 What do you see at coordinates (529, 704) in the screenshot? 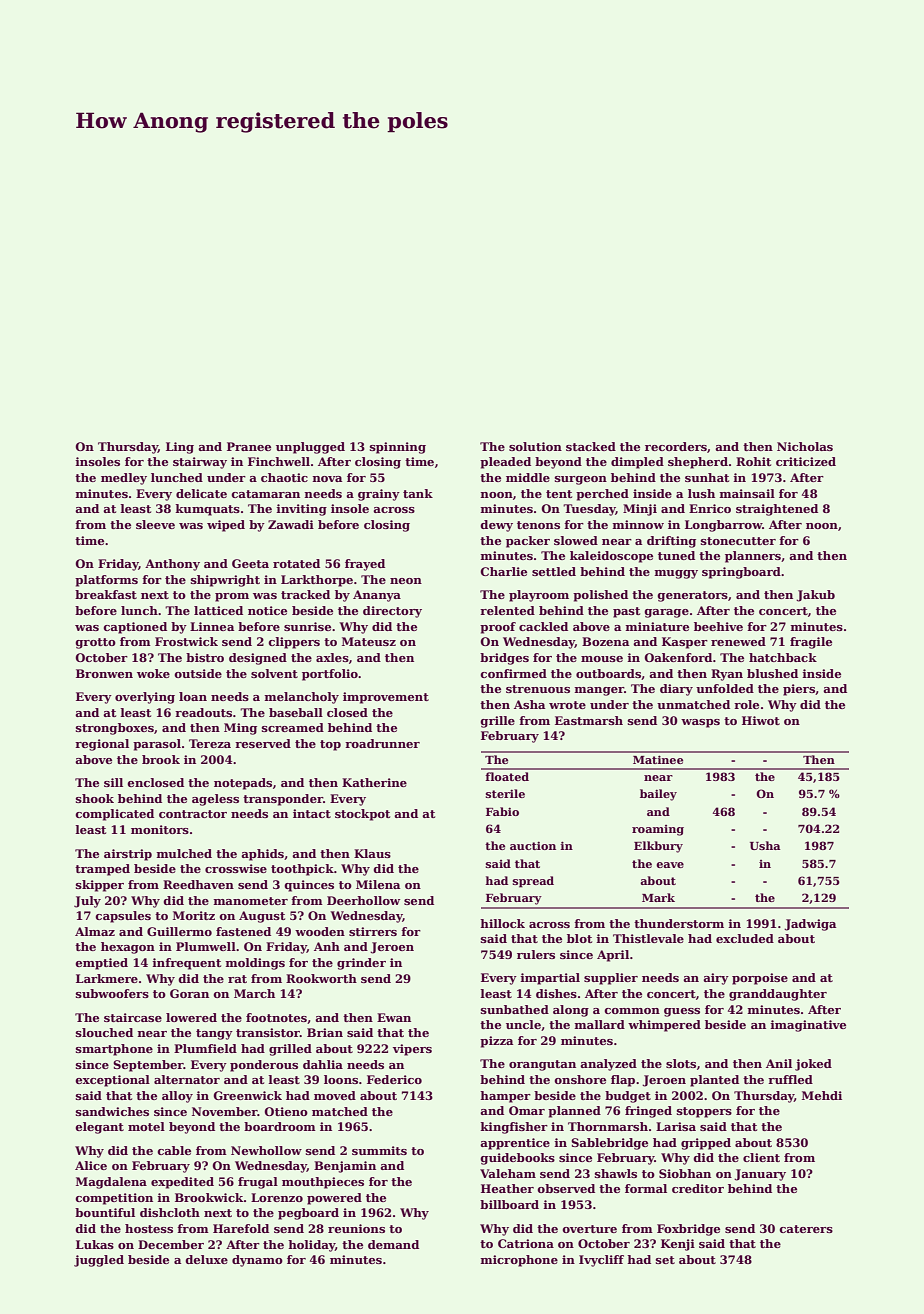
I see `Asha` at bounding box center [529, 704].
